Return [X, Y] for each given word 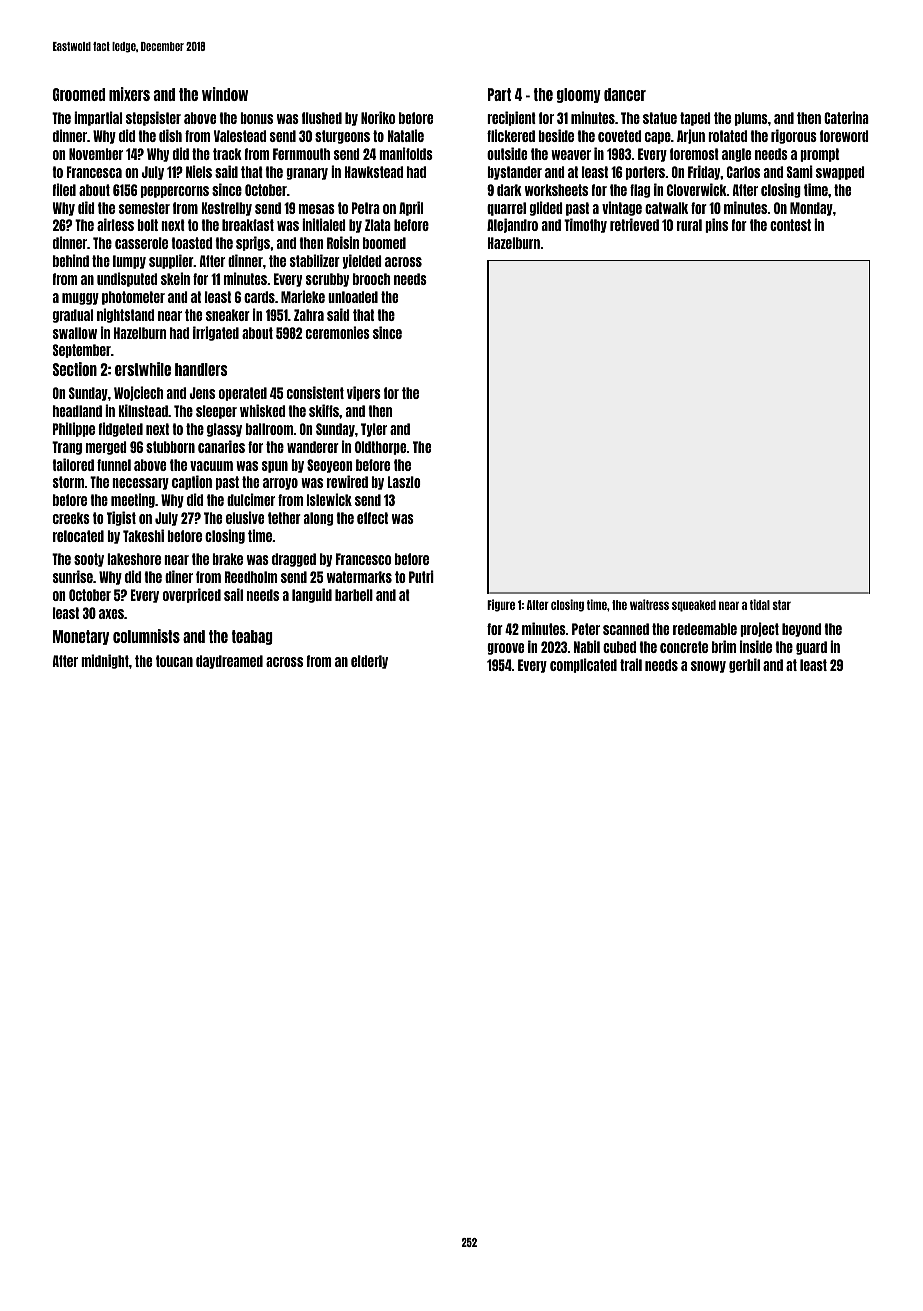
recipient [511, 118]
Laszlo [404, 482]
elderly [369, 662]
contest [790, 225]
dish [170, 135]
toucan [174, 661]
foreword [844, 136]
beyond [801, 630]
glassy [224, 430]
